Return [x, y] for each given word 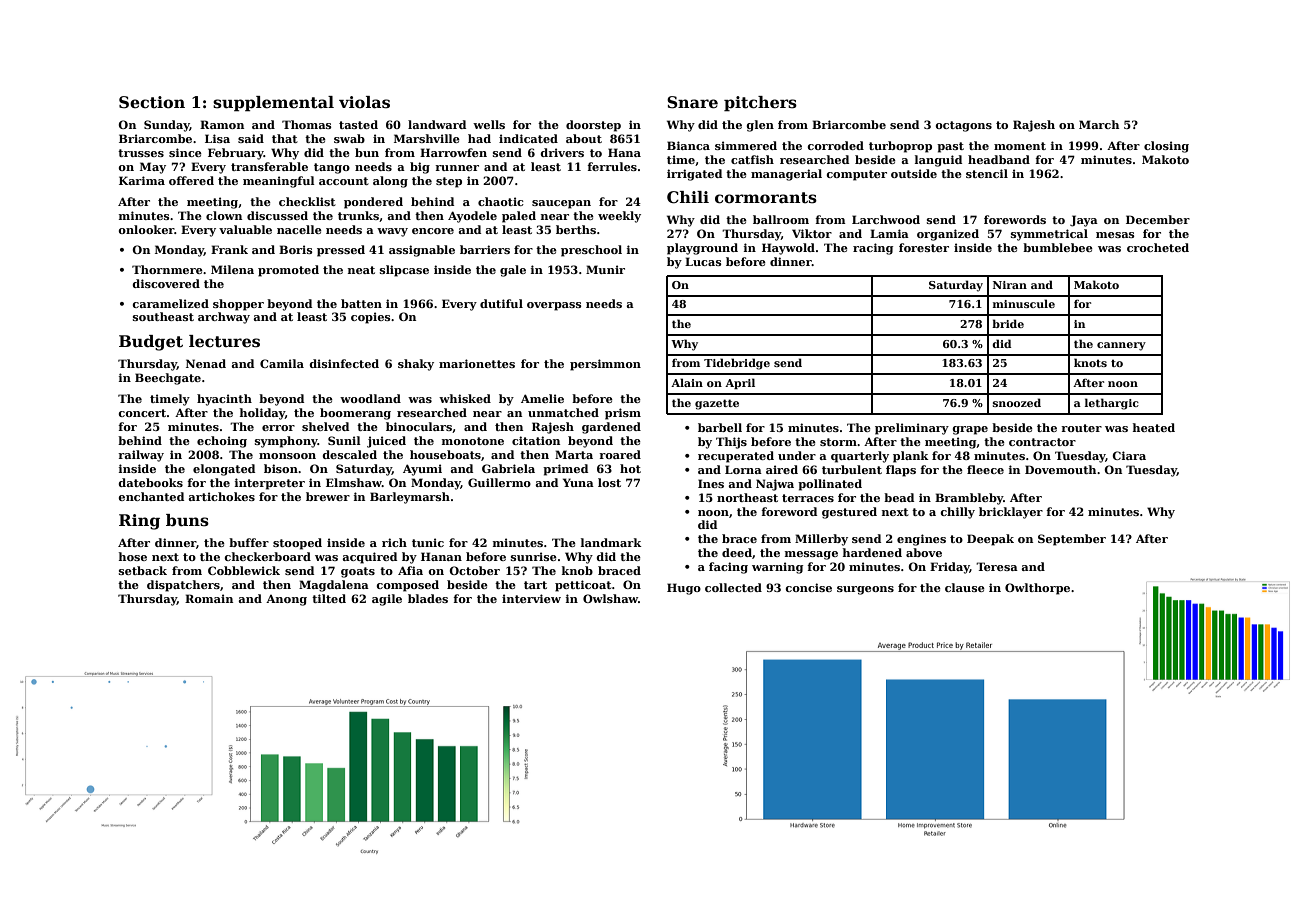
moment [1020, 146]
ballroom [781, 219]
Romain [209, 598]
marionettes [477, 363]
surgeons [865, 590]
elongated [224, 470]
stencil [987, 173]
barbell [720, 427]
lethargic [1112, 404]
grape [970, 430]
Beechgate [168, 379]
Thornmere [167, 269]
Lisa [217, 138]
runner [457, 168]
